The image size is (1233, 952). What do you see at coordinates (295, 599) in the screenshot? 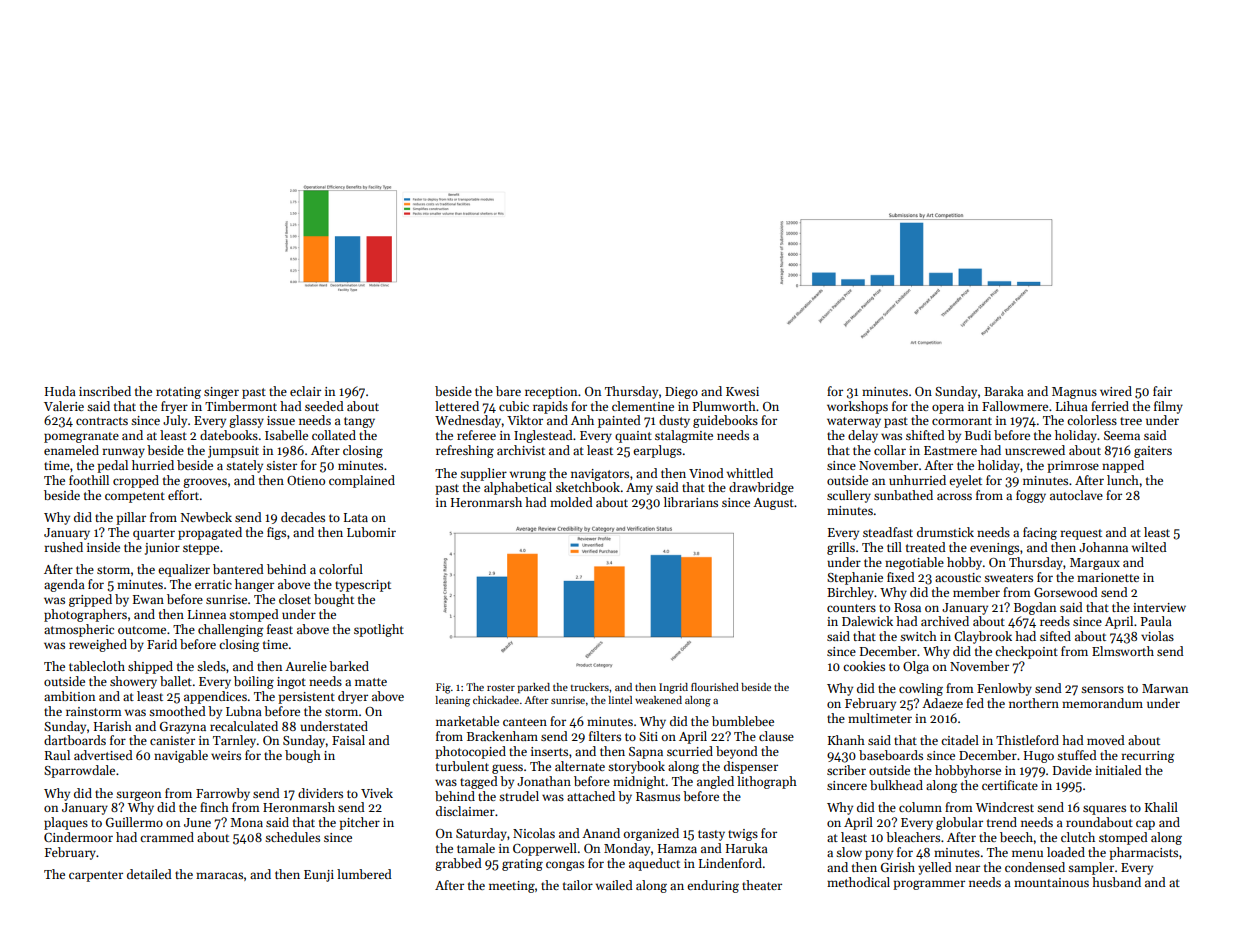
I see `closet` at bounding box center [295, 599].
